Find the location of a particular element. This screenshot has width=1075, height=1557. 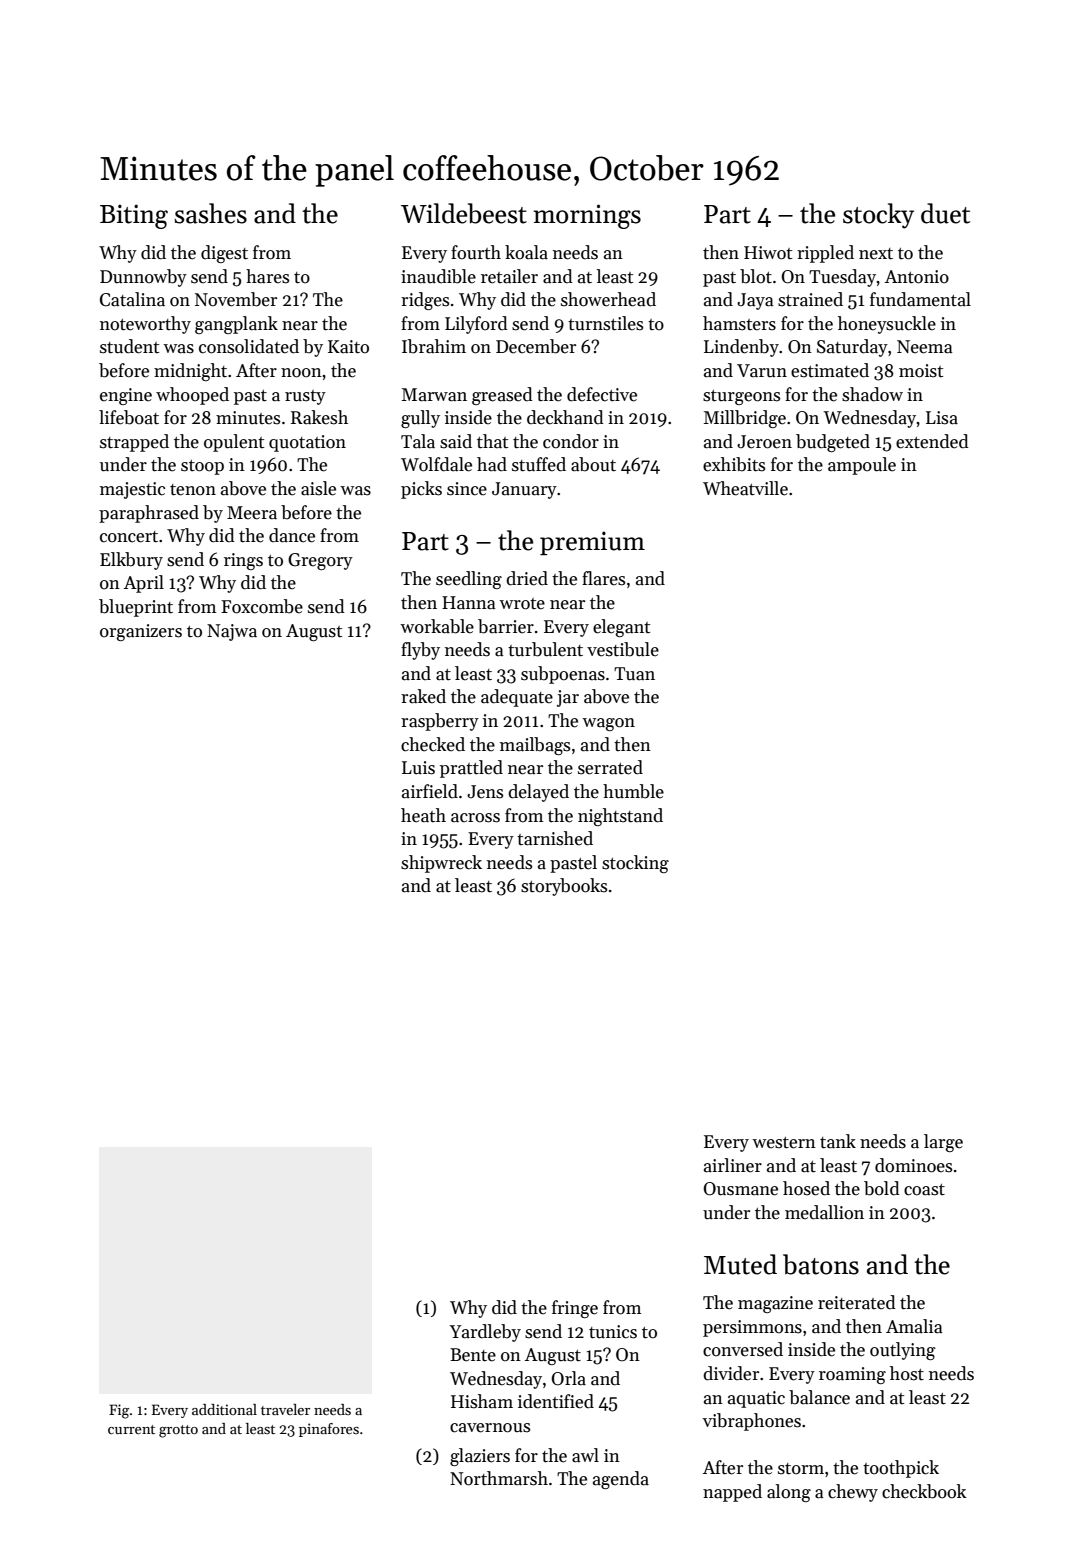

storybooks is located at coordinates (564, 887).
